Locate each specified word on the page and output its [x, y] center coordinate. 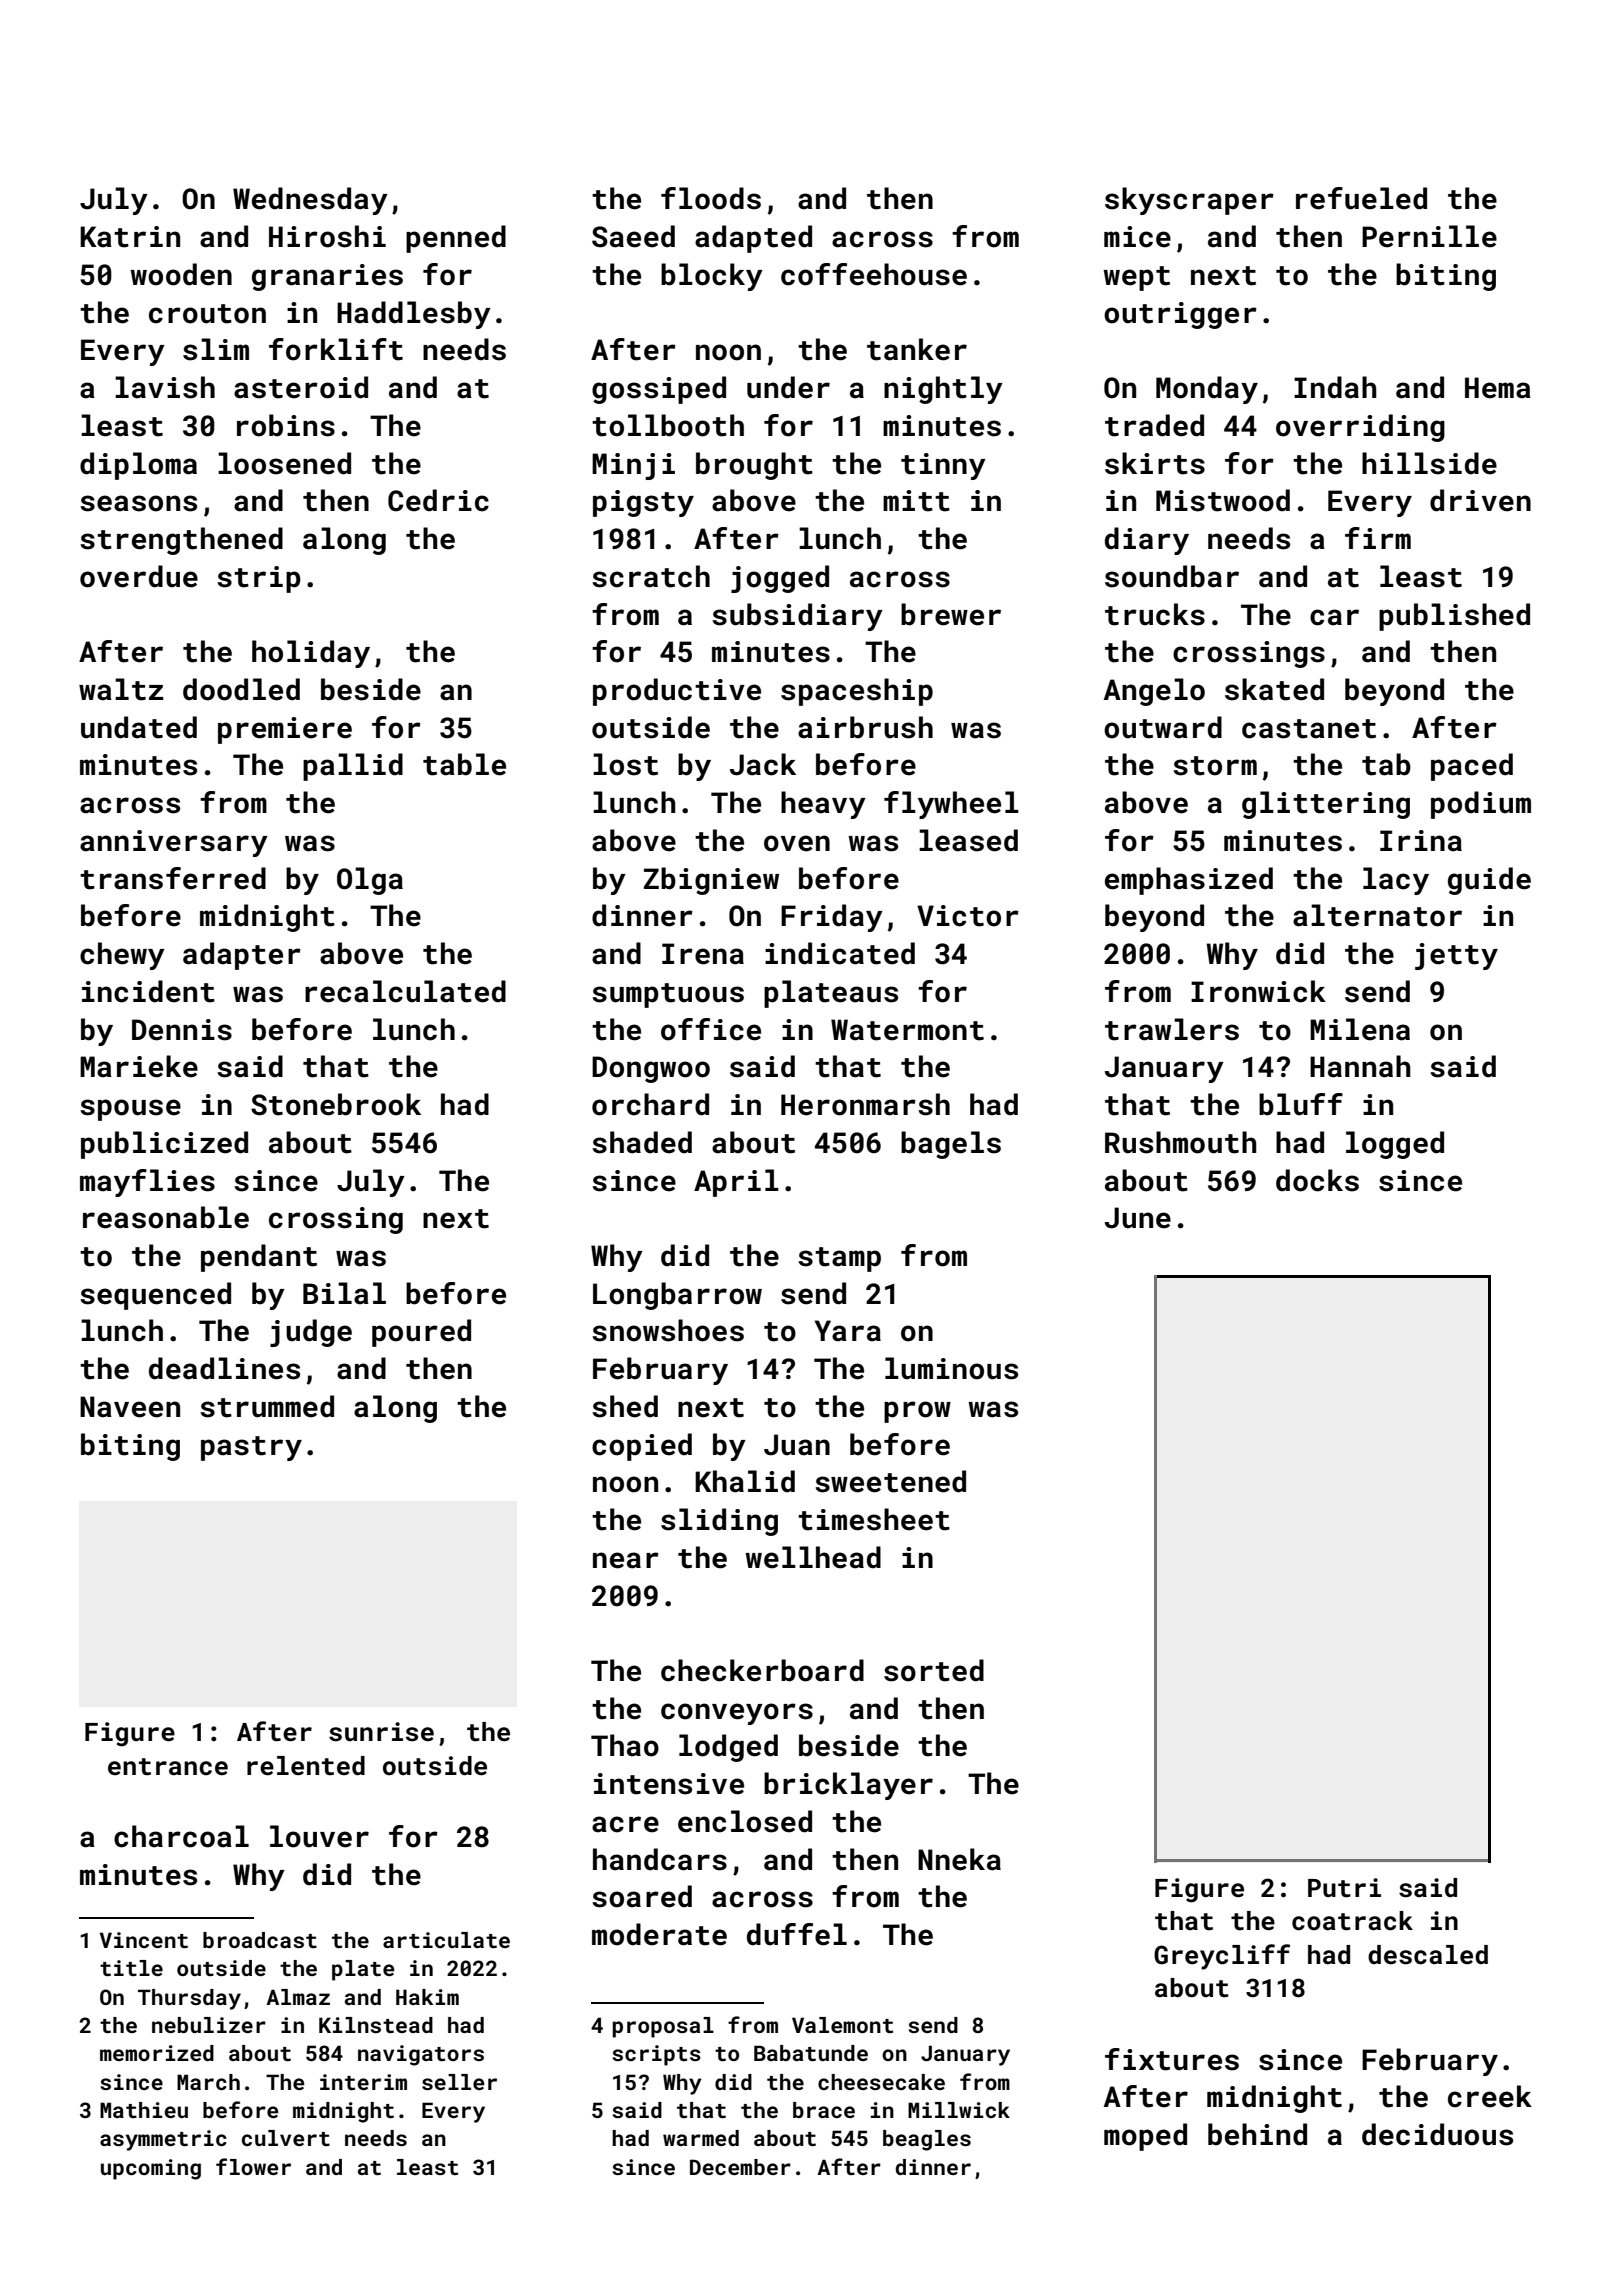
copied [642, 1447]
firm [1378, 538]
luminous [951, 1368]
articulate [446, 1940]
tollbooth [668, 425]
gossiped [659, 390]
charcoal [181, 1836]
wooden [181, 274]
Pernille [1429, 236]
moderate [659, 1934]
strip [259, 579]
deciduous [1437, 2134]
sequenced [155, 1296]
